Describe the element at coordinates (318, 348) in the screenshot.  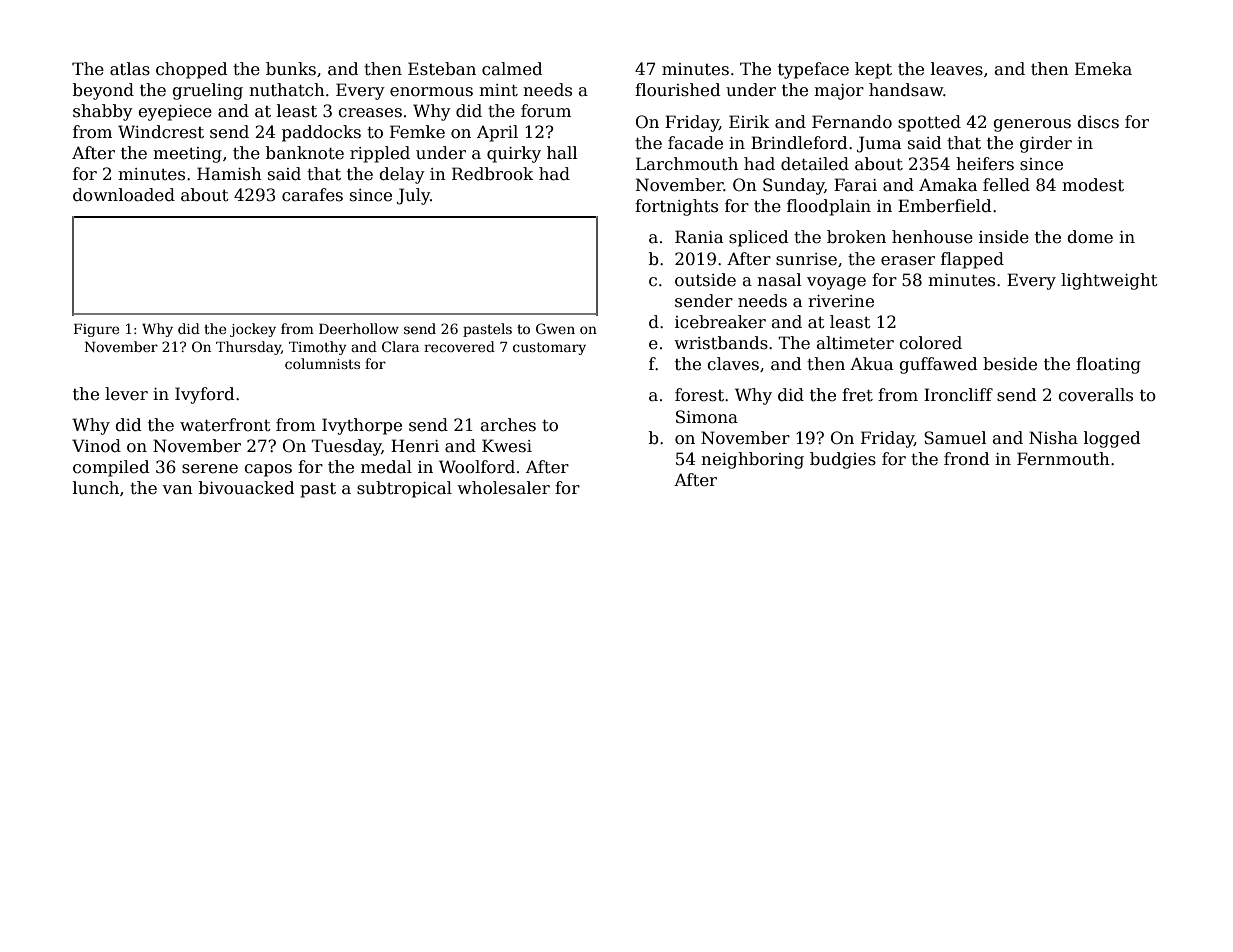
I see `Timothy` at that location.
